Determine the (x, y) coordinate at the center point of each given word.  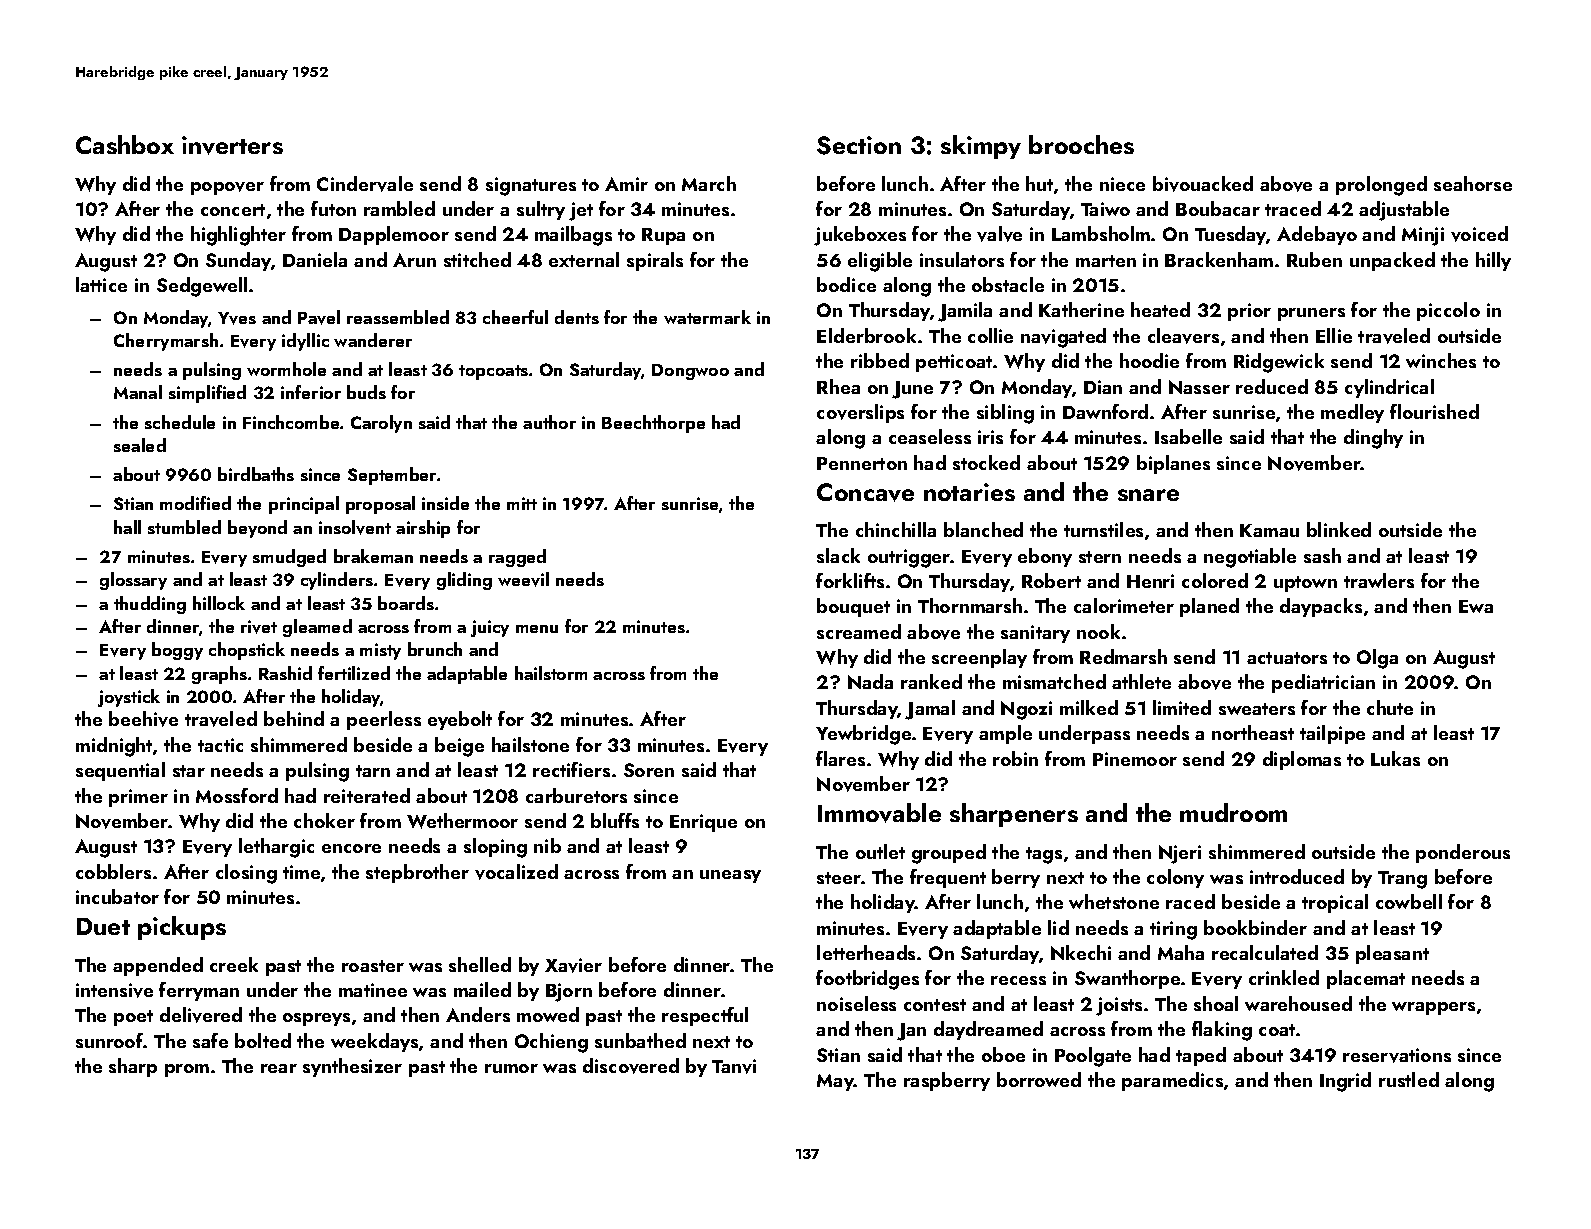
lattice (101, 284)
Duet (103, 926)
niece (1122, 184)
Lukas (1395, 758)
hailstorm (551, 673)
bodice (846, 284)
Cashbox (125, 144)
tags (1044, 855)
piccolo (1448, 311)
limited (1182, 707)
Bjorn (569, 992)
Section (859, 145)
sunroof (110, 1040)
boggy (177, 651)
